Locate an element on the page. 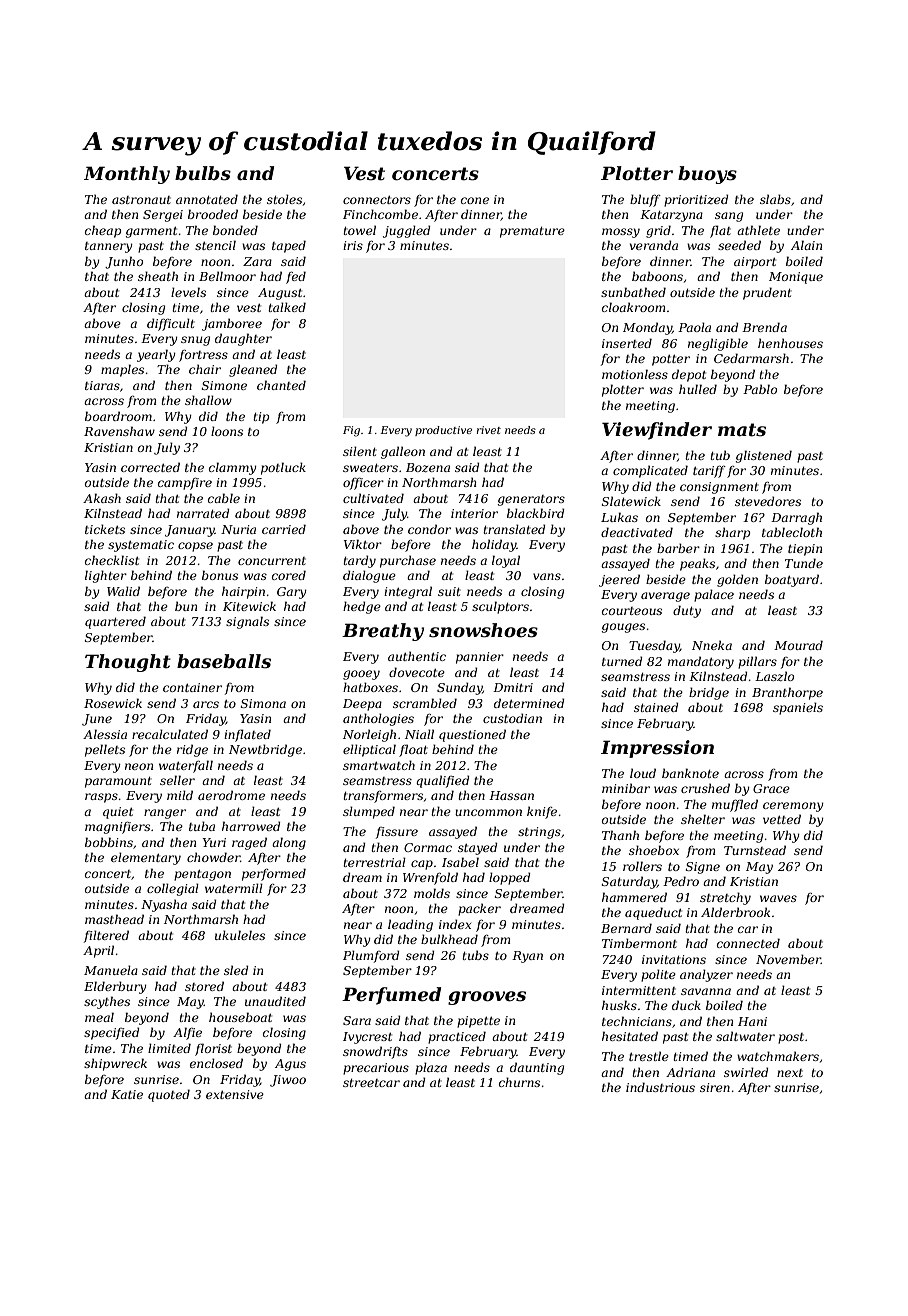  iris is located at coordinates (353, 245).
